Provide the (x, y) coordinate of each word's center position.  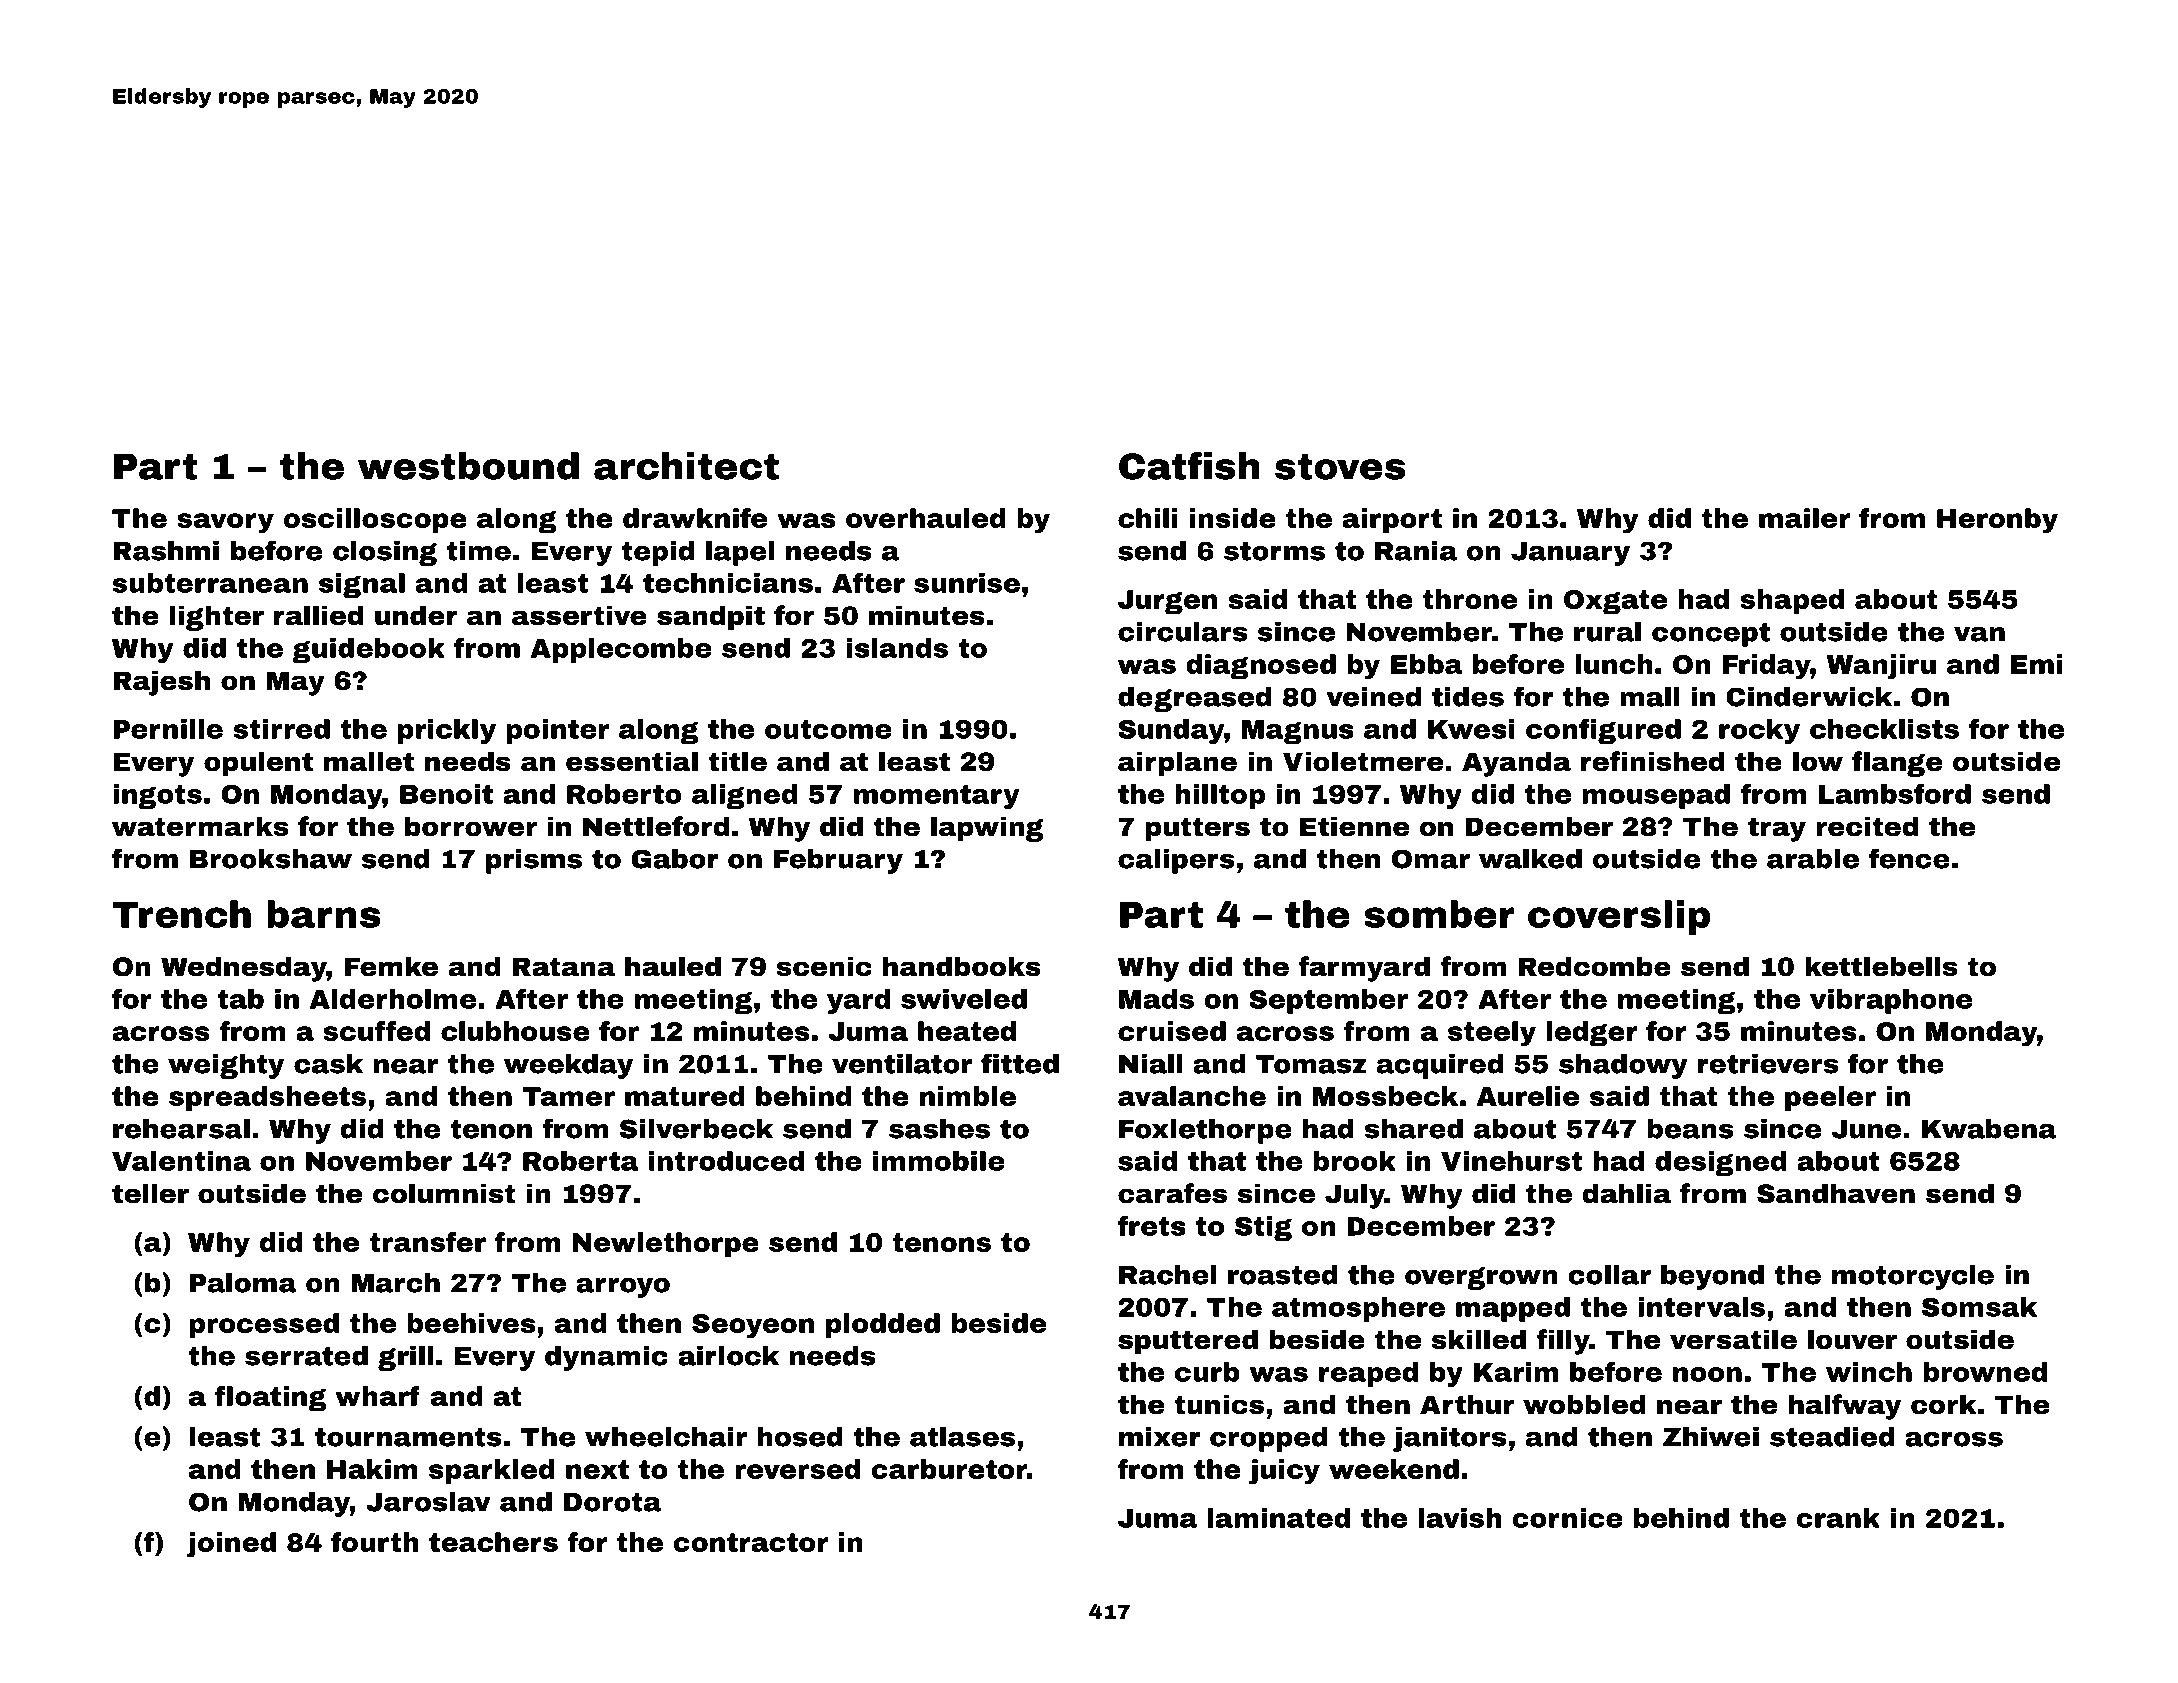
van (1979, 634)
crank (1838, 1518)
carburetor (949, 1469)
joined (231, 1545)
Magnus (1298, 732)
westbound (468, 466)
